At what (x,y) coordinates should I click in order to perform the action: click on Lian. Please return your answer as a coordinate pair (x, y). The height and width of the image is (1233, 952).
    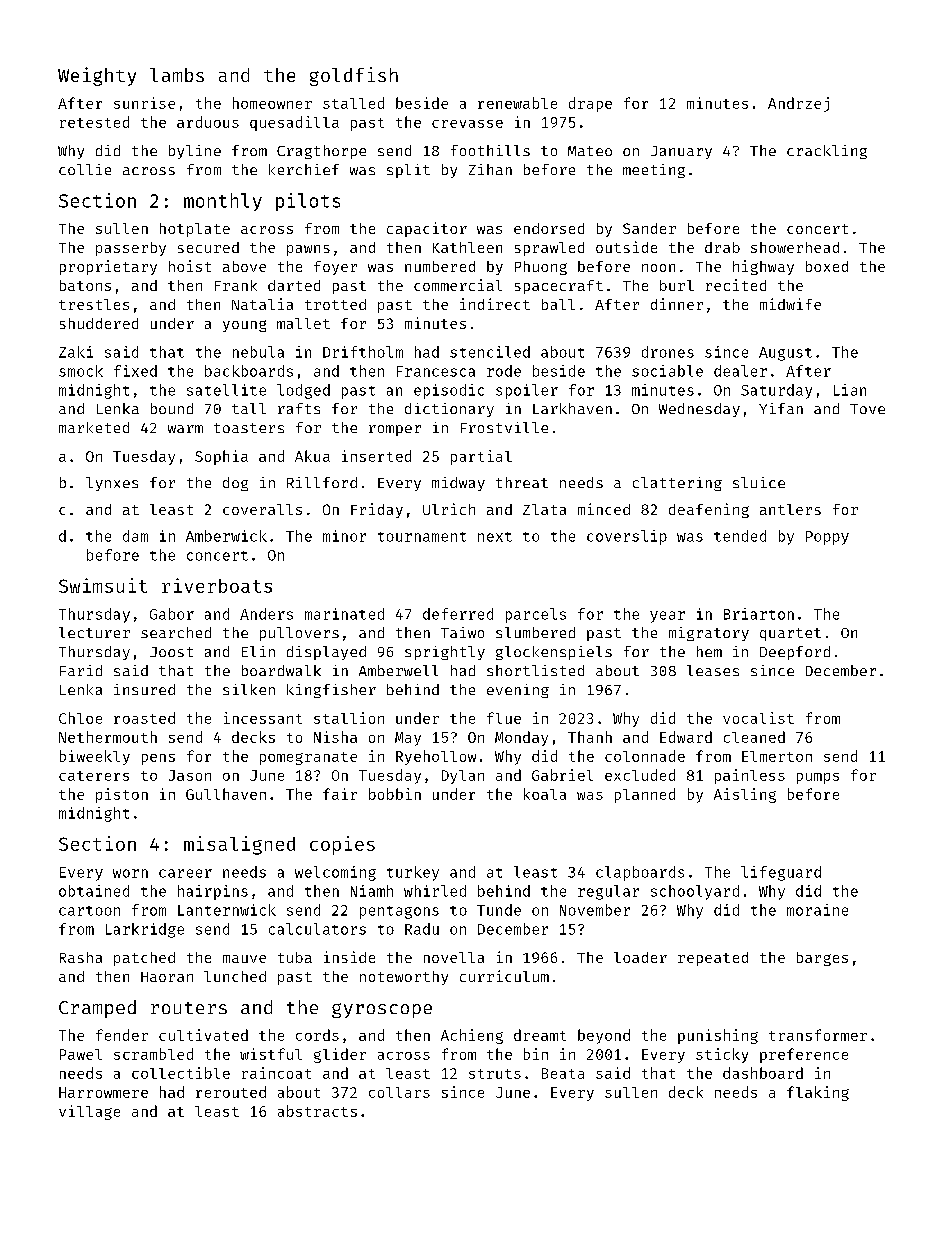
    Looking at the image, I should click on (850, 390).
